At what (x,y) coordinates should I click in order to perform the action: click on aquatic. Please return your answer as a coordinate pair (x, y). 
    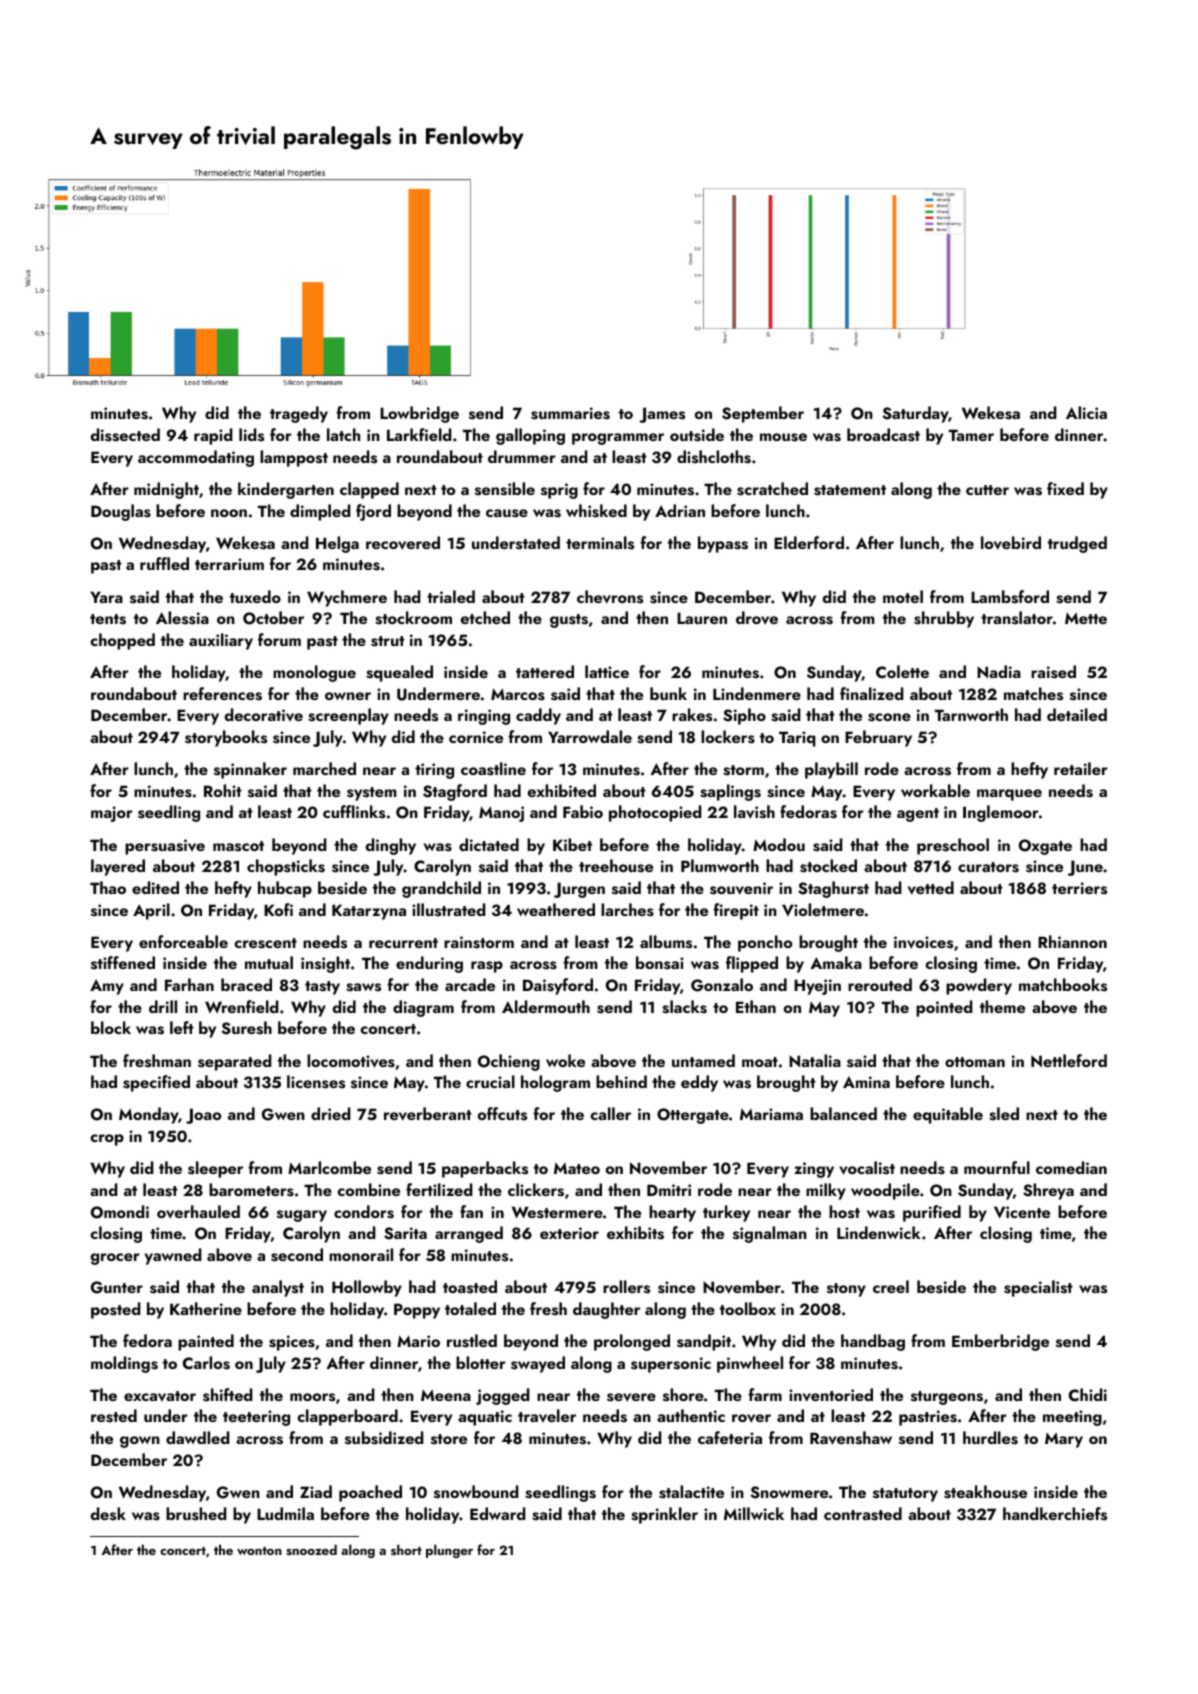
    Looking at the image, I should click on (485, 1418).
